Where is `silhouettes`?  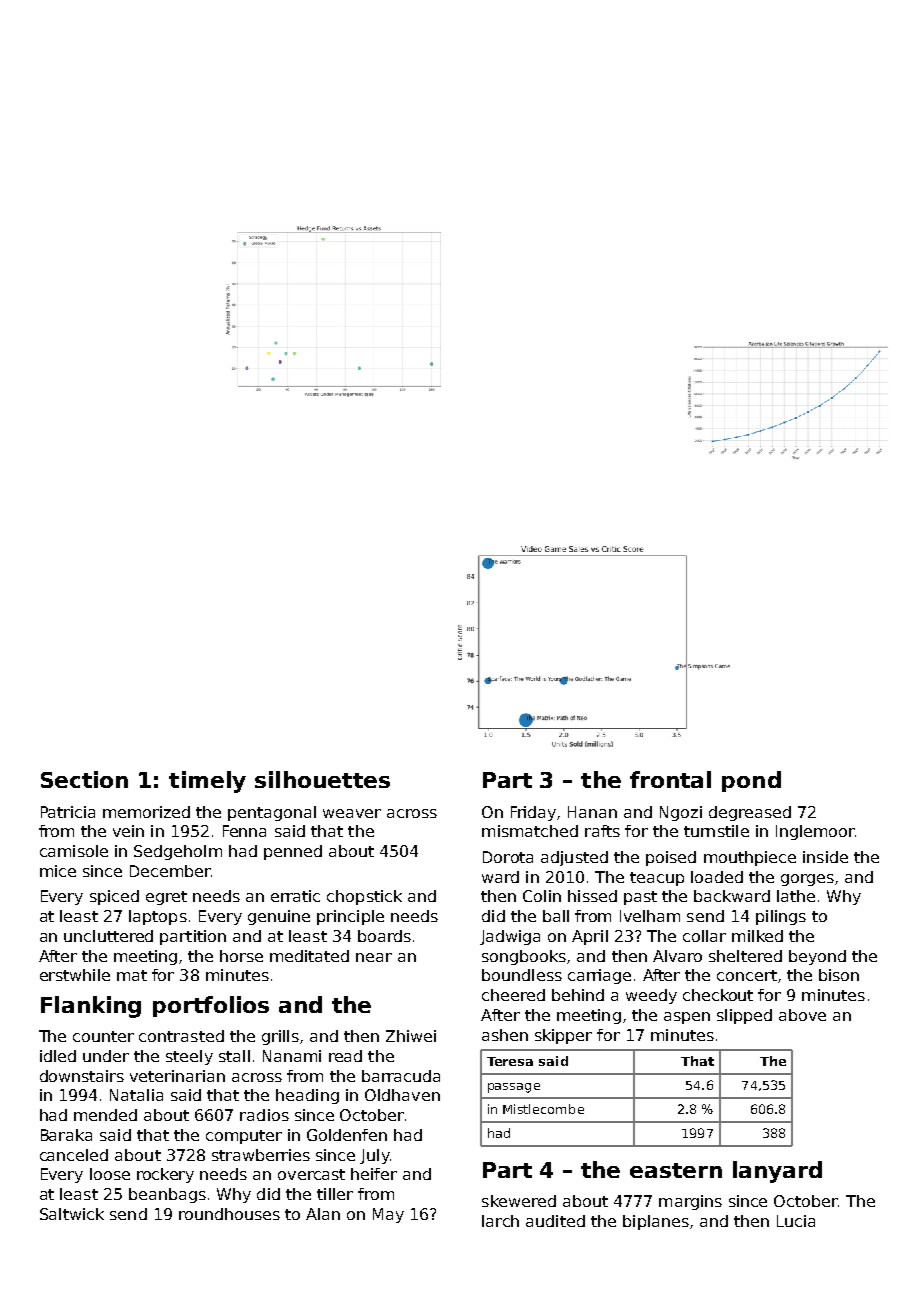
silhouettes is located at coordinates (322, 779).
